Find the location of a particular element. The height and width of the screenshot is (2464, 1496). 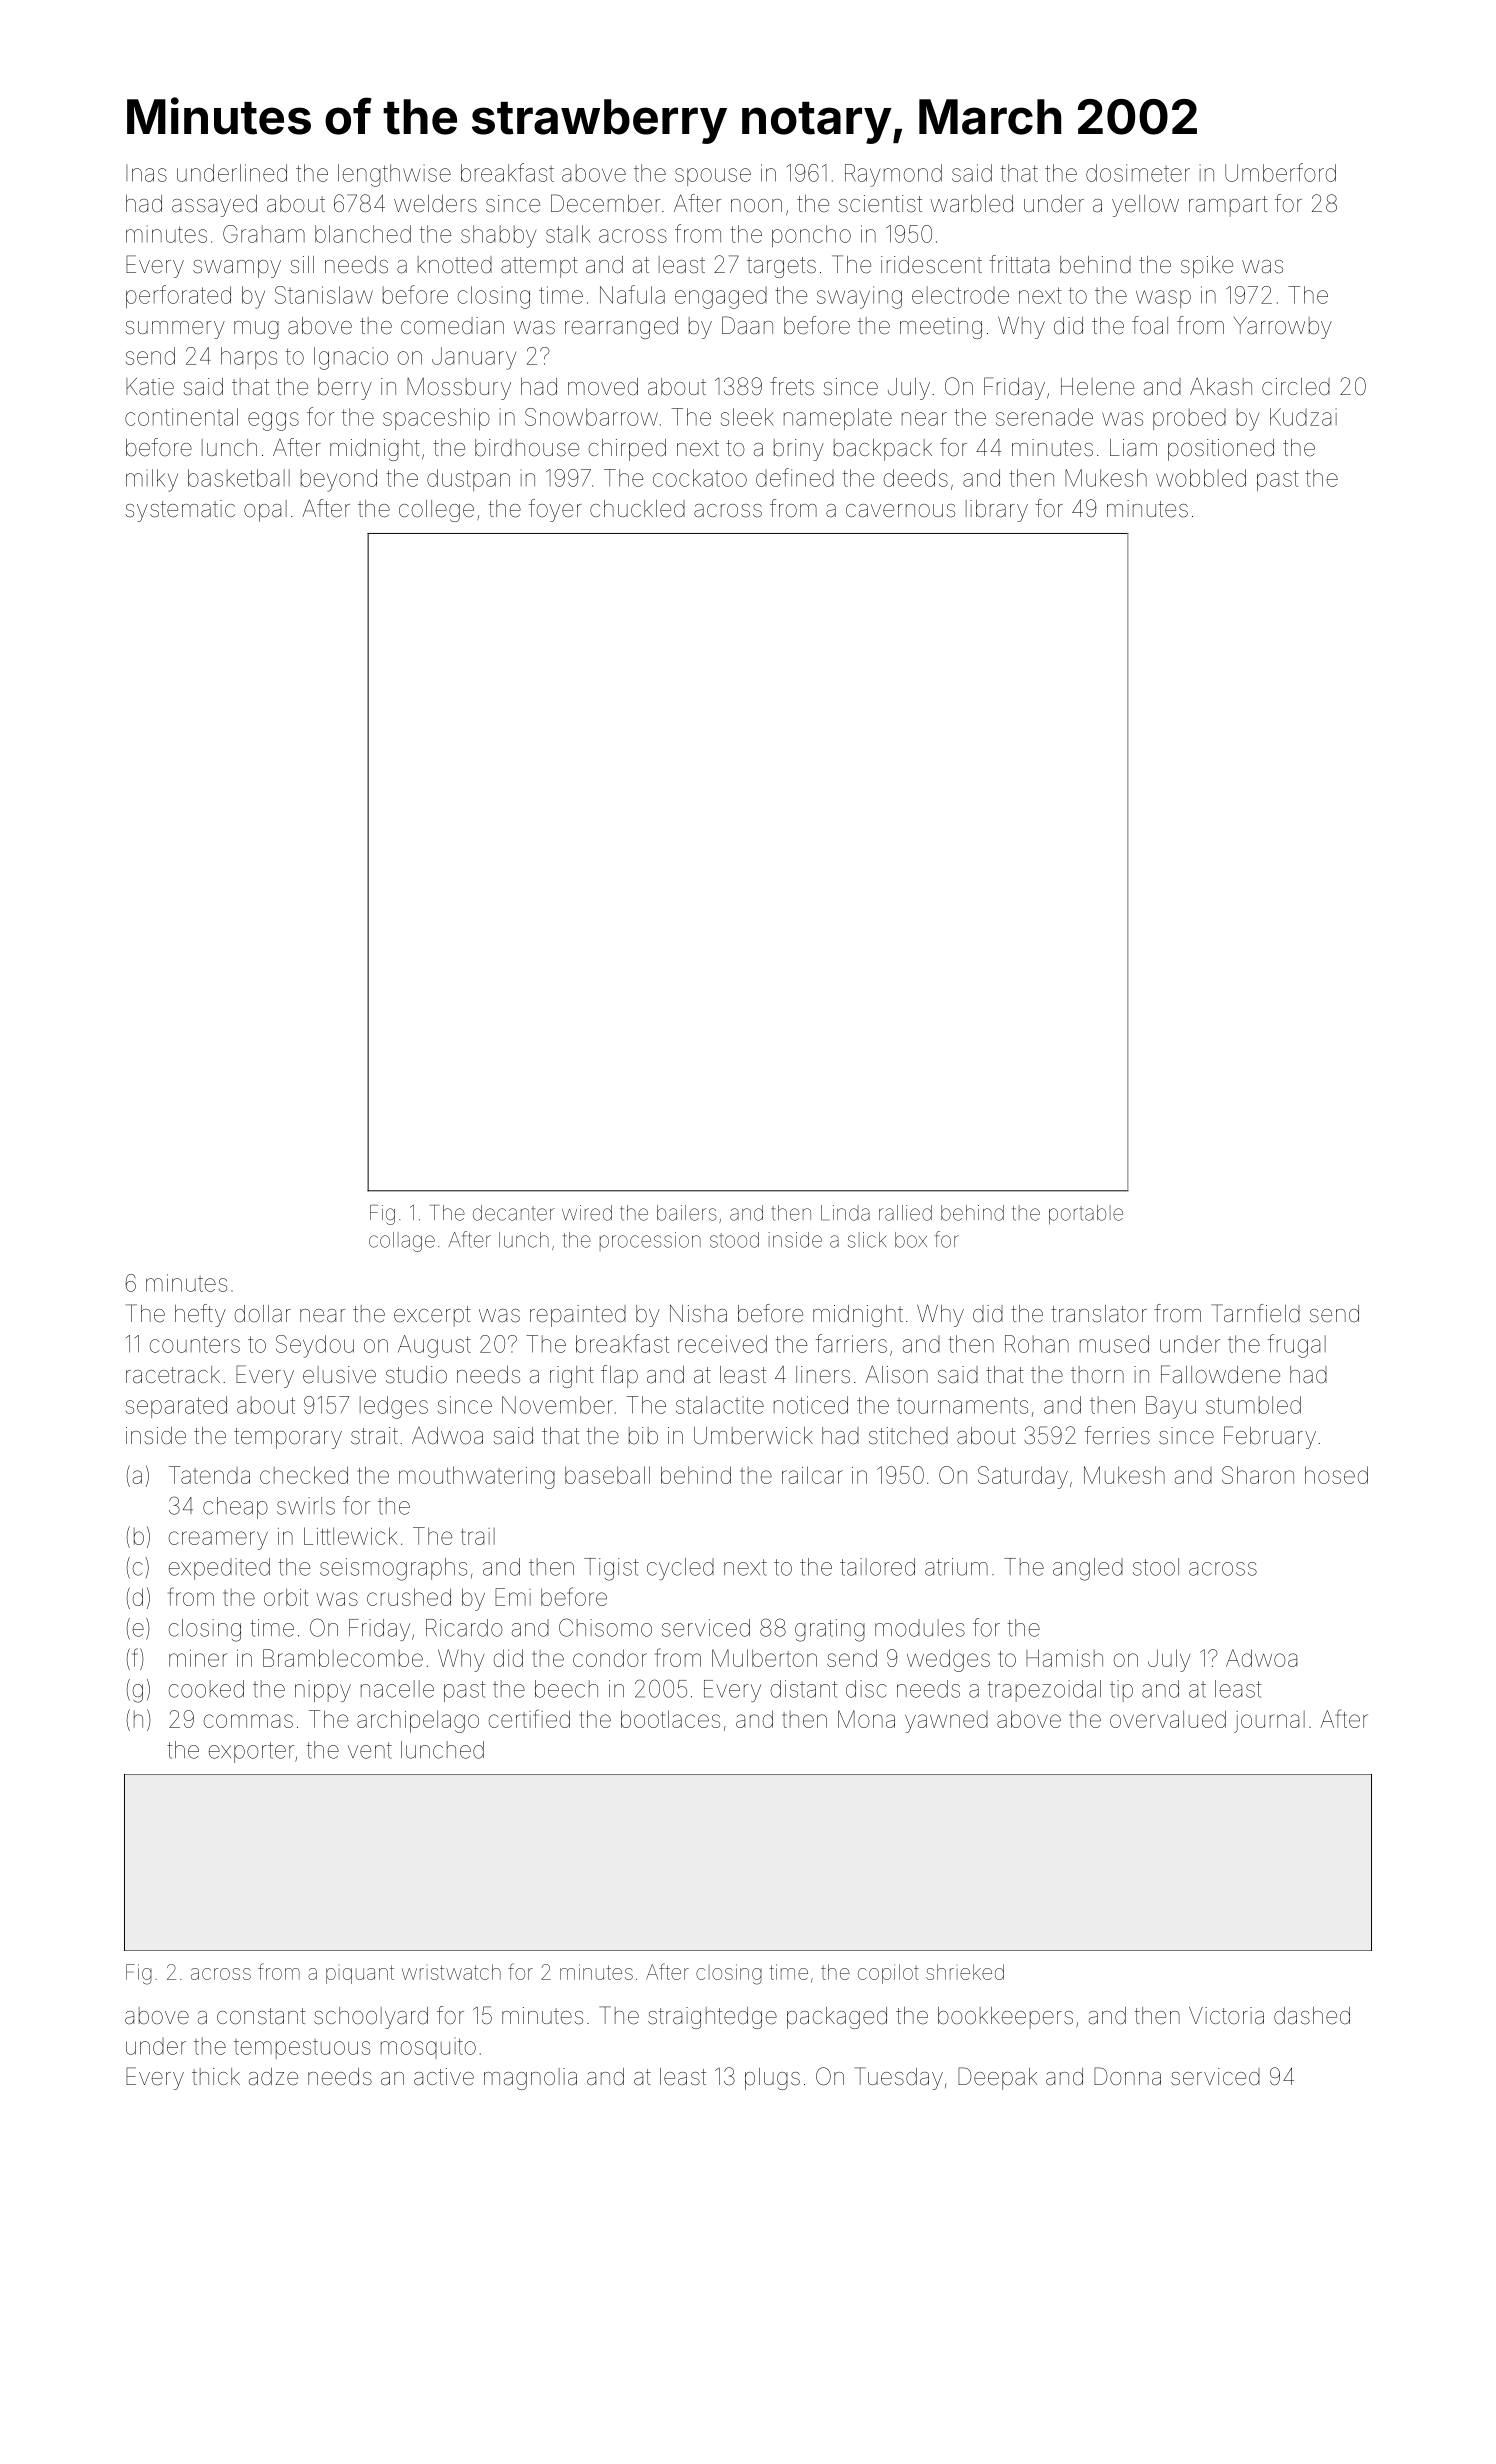

collage is located at coordinates (402, 1242).
